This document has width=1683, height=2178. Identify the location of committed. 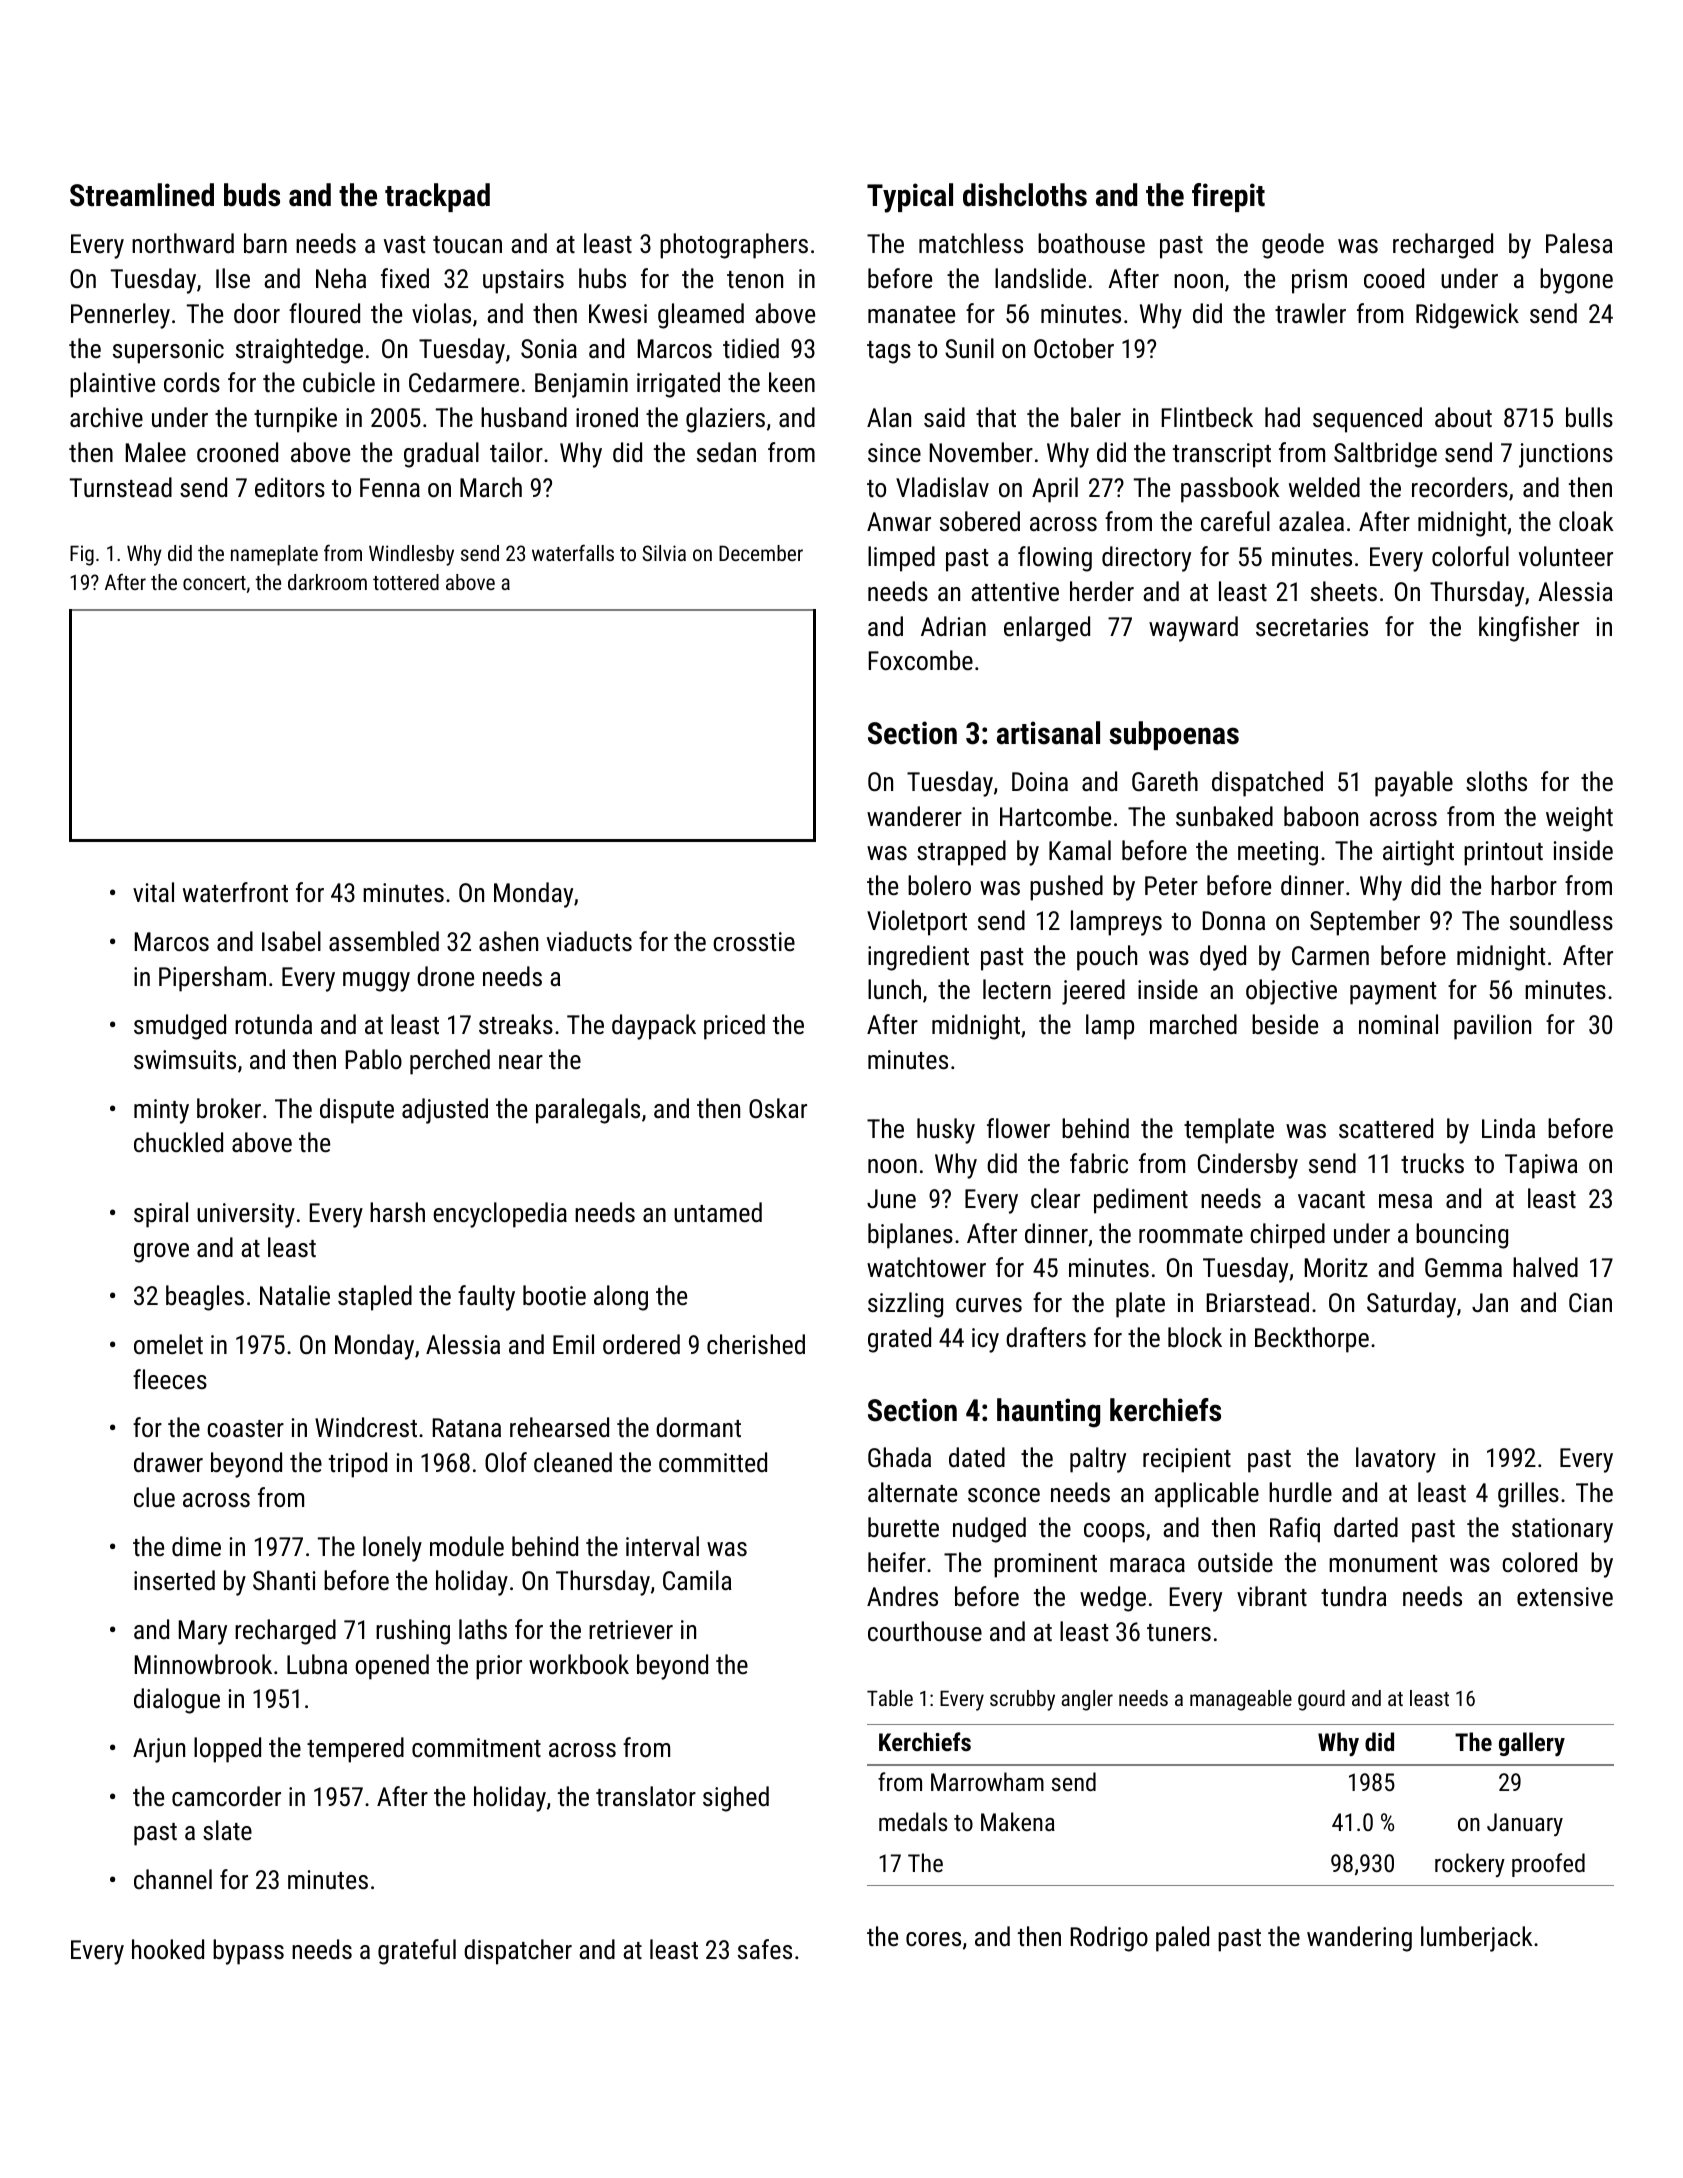
(713, 1462).
